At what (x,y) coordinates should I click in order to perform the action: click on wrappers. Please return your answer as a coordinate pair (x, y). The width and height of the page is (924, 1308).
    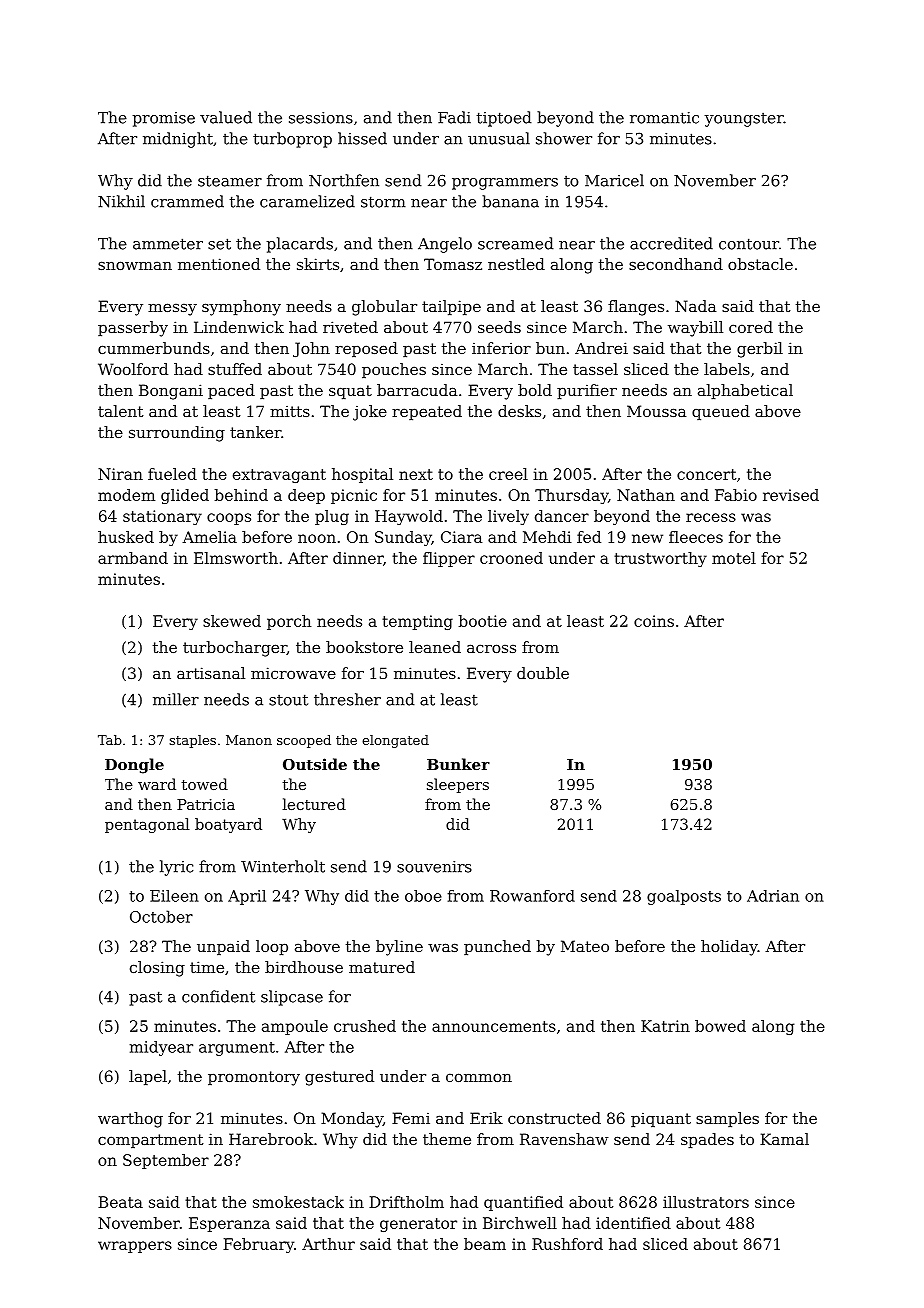
    Looking at the image, I should click on (135, 1247).
